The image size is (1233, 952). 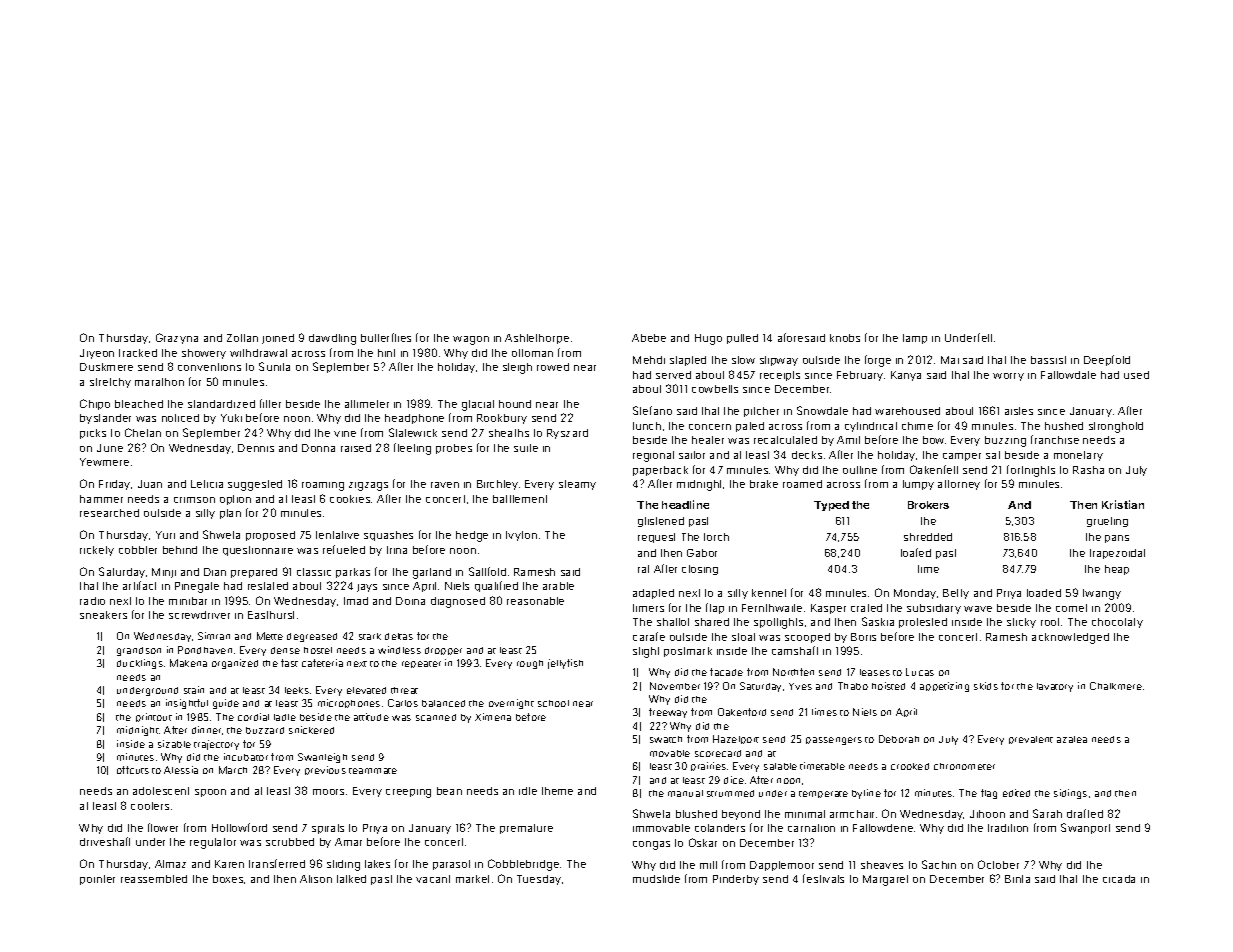 What do you see at coordinates (526, 448) in the screenshot?
I see `suite` at bounding box center [526, 448].
